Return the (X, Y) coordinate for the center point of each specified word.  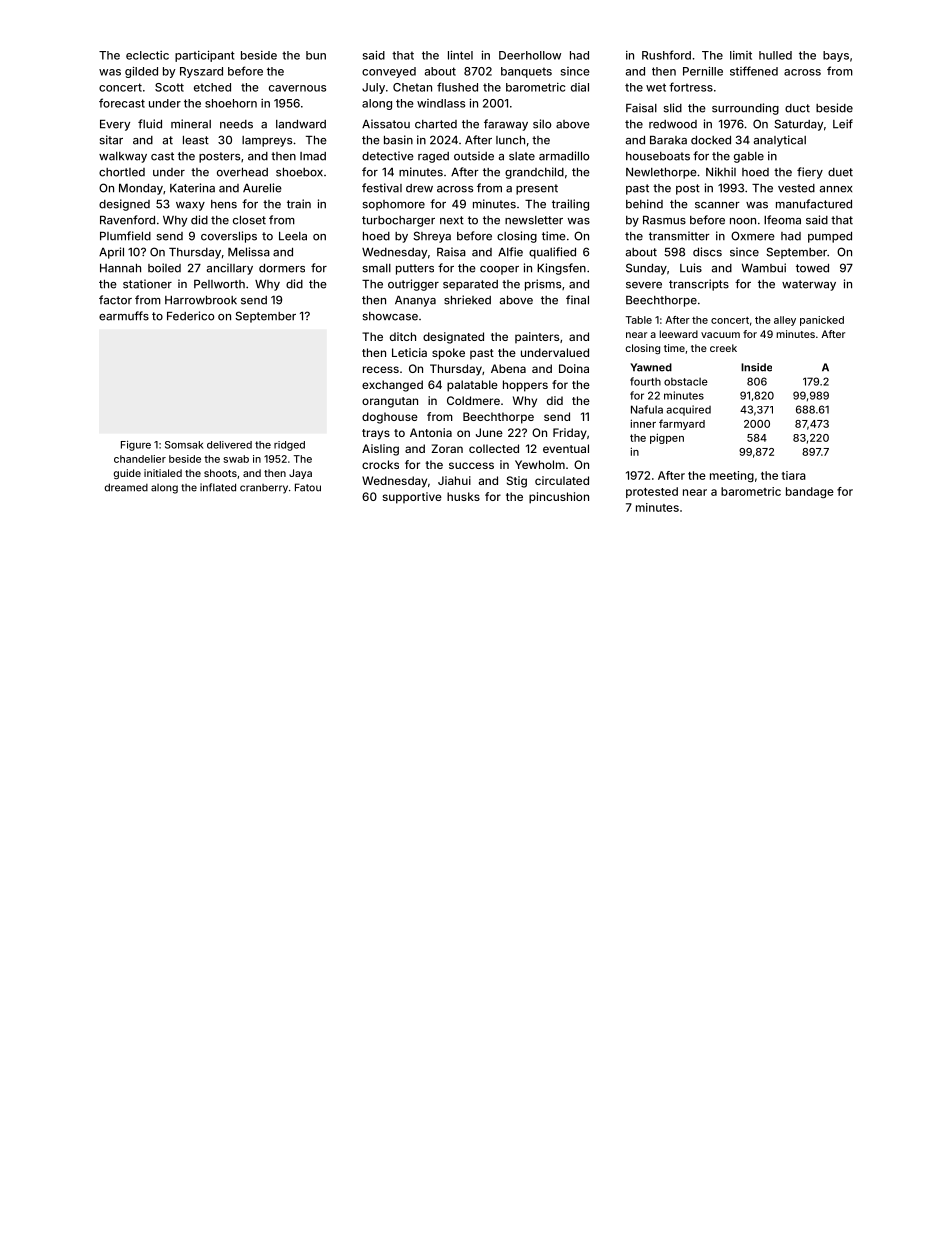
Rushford (666, 55)
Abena (508, 368)
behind (644, 204)
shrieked (467, 300)
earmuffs (124, 316)
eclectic (147, 55)
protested (652, 492)
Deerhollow (530, 55)
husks (463, 496)
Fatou (308, 487)
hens (224, 204)
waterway (809, 285)
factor (115, 300)
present (537, 189)
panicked (822, 321)
